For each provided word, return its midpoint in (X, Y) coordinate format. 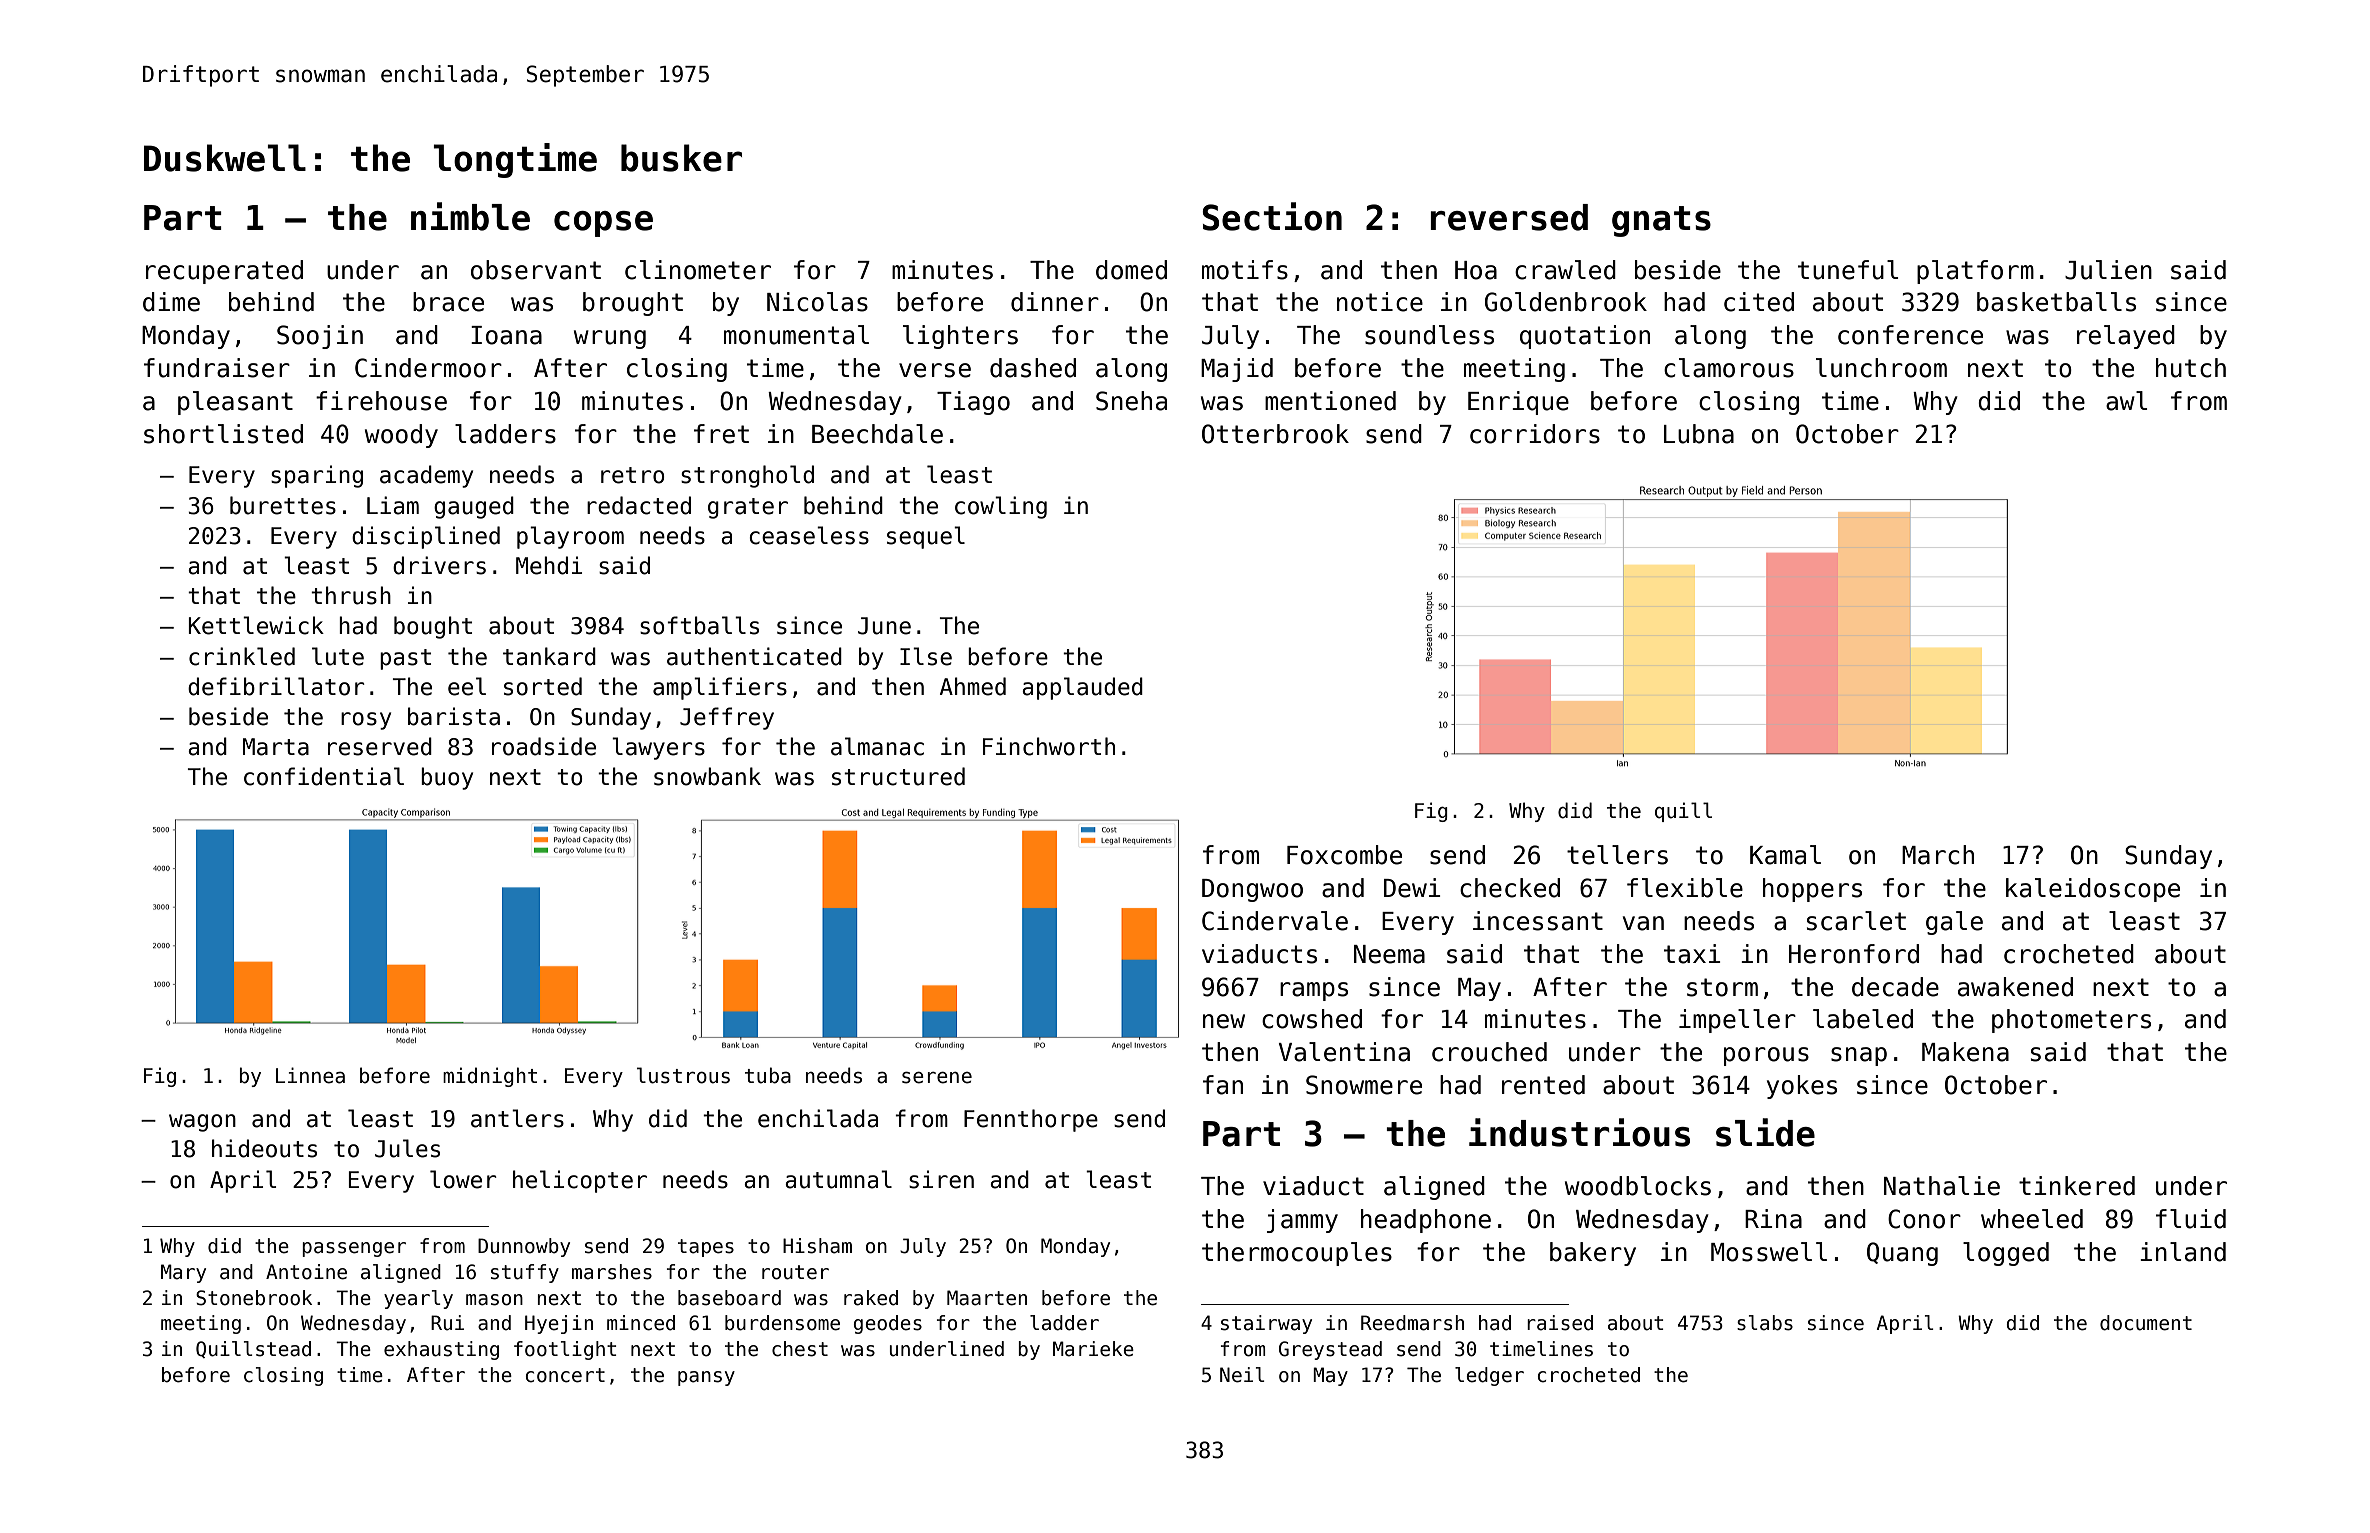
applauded (1082, 688)
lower (463, 1179)
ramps (1314, 991)
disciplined (426, 537)
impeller (1737, 1021)
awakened (2015, 987)
